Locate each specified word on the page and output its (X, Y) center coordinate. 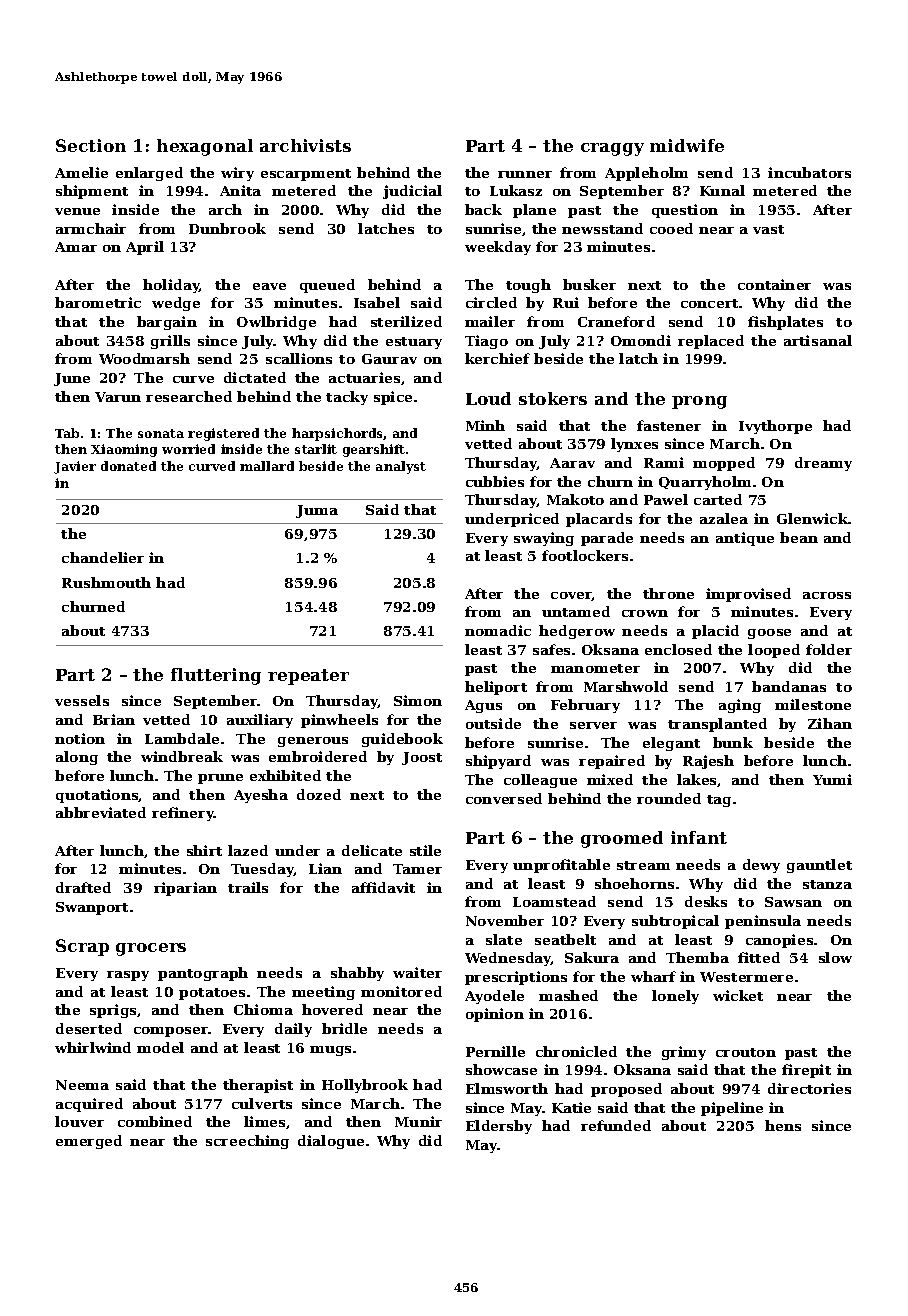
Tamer (417, 869)
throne (668, 593)
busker (589, 284)
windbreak (182, 756)
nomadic (498, 630)
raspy (128, 976)
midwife (687, 145)
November (505, 920)
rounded (669, 798)
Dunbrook (227, 228)
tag (719, 801)
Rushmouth (106, 582)
